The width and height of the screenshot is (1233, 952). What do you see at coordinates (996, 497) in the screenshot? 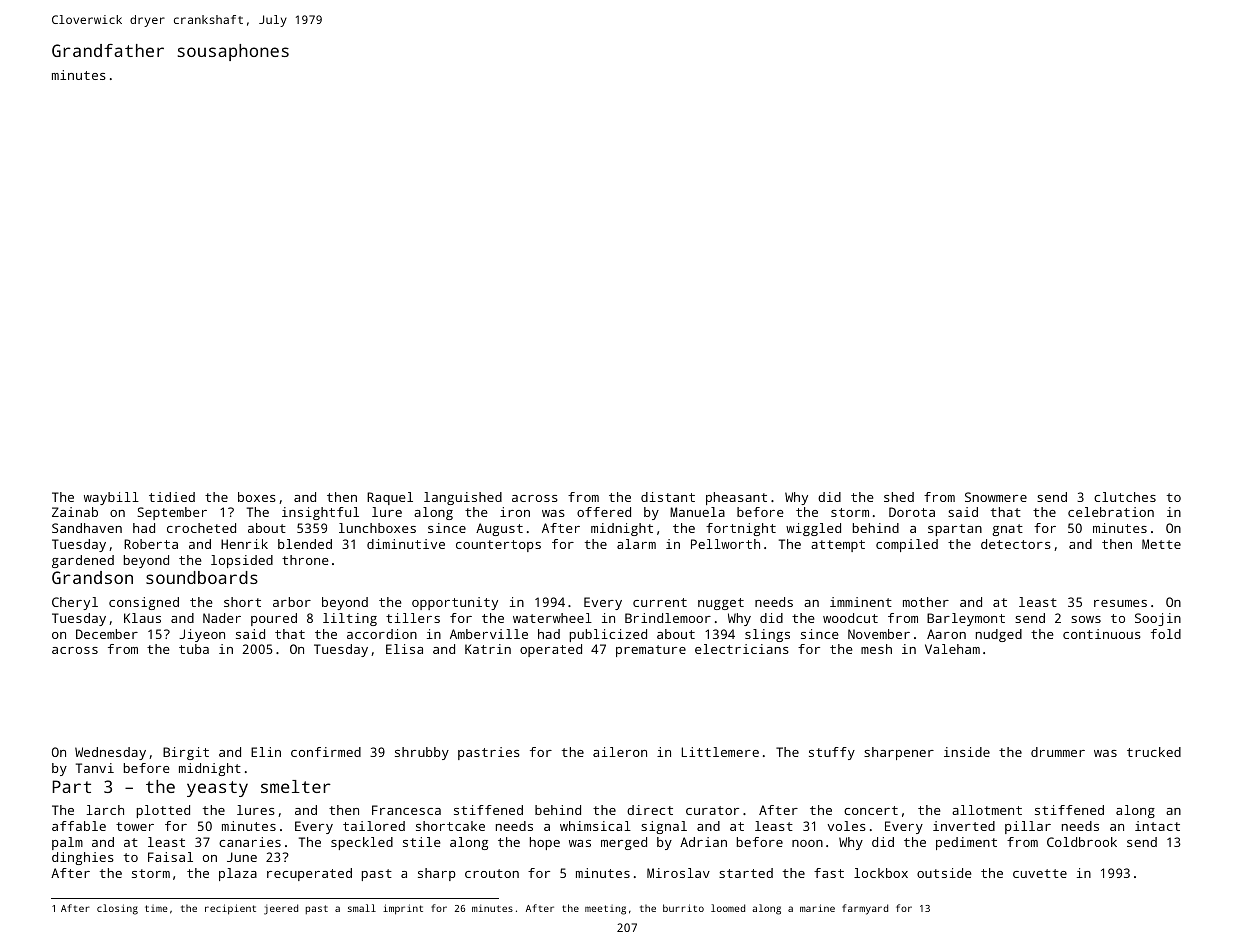
I see `Snowmere` at bounding box center [996, 497].
